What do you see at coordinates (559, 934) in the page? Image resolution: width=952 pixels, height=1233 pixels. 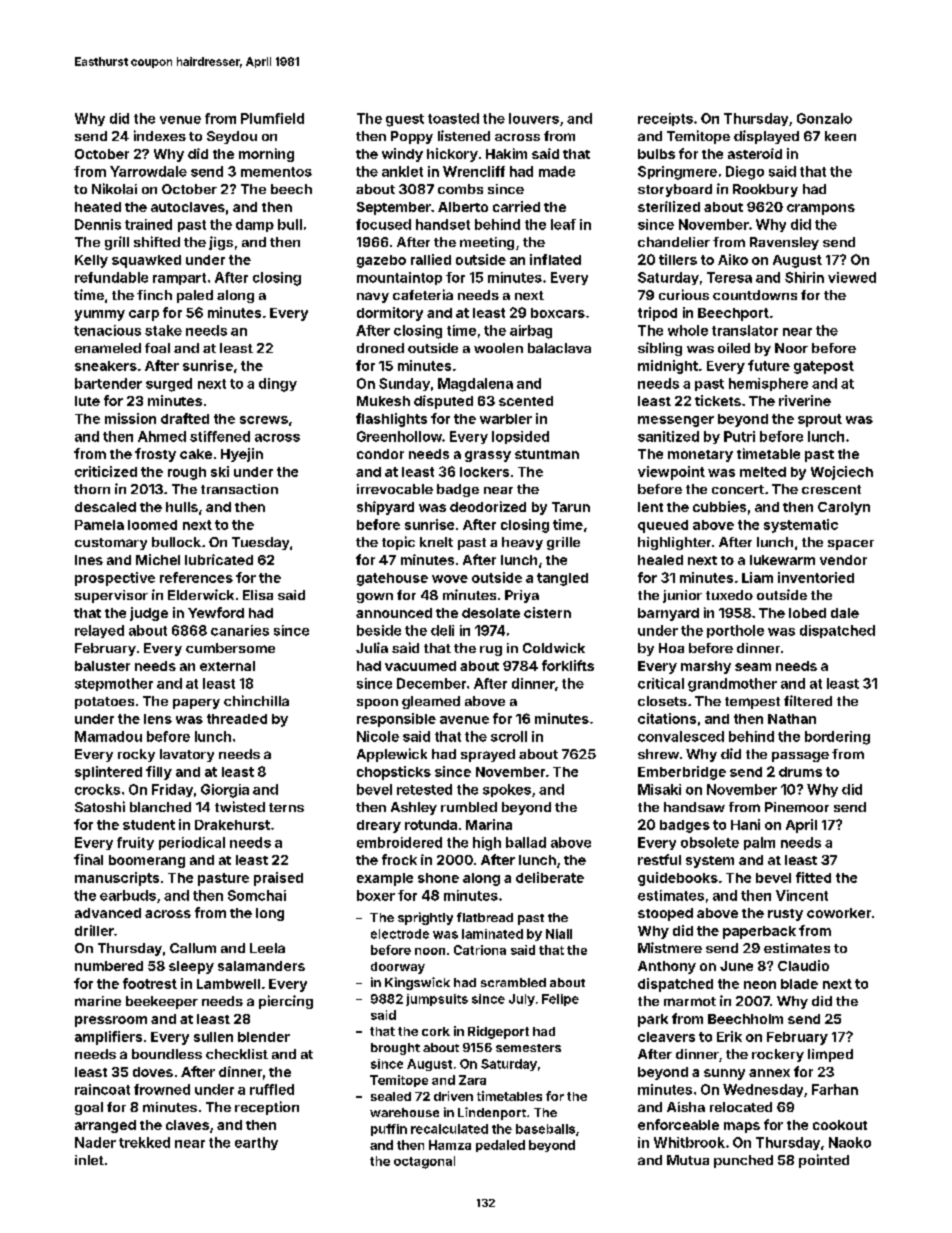 I see `Niall` at bounding box center [559, 934].
